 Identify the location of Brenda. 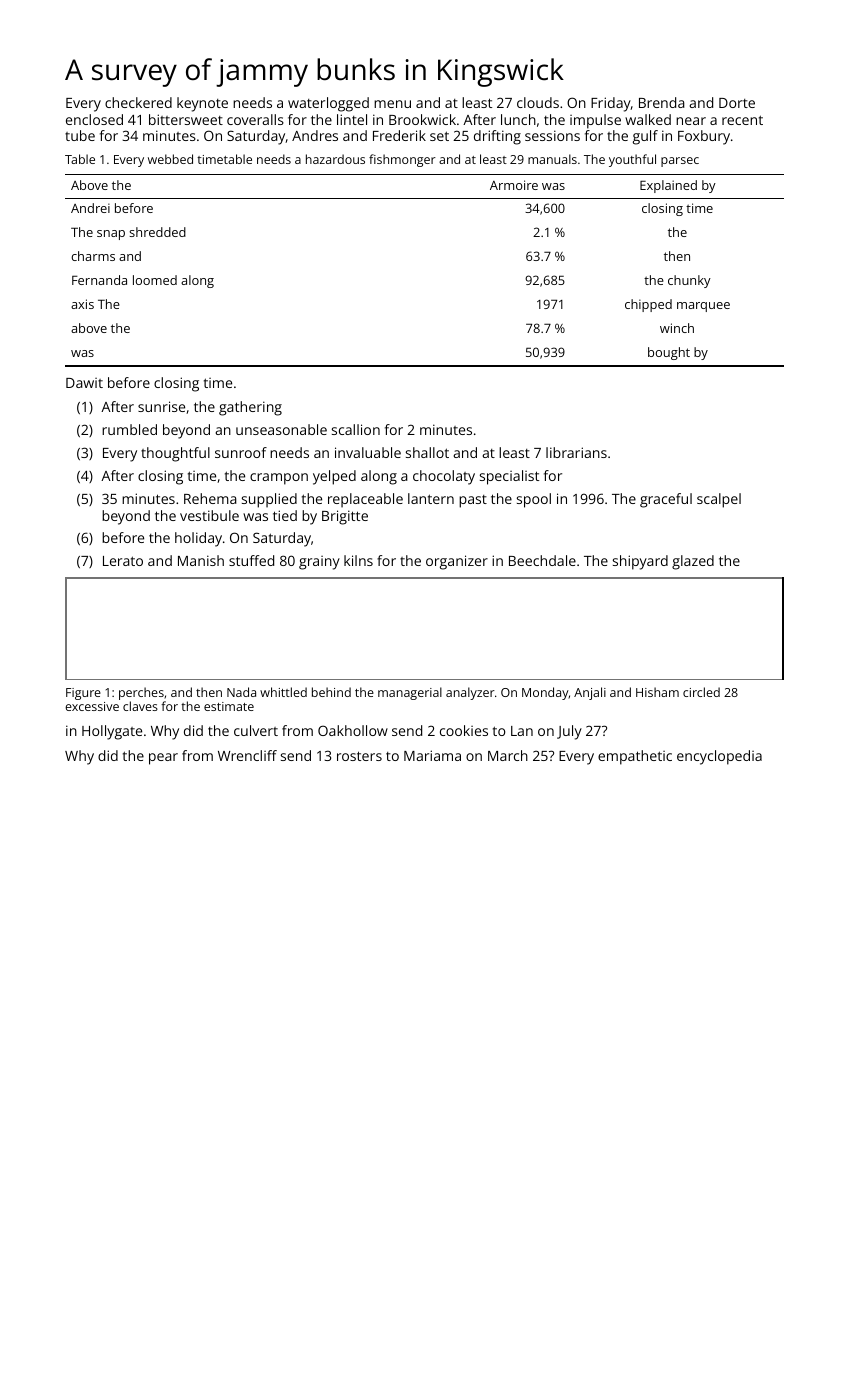
(662, 102).
